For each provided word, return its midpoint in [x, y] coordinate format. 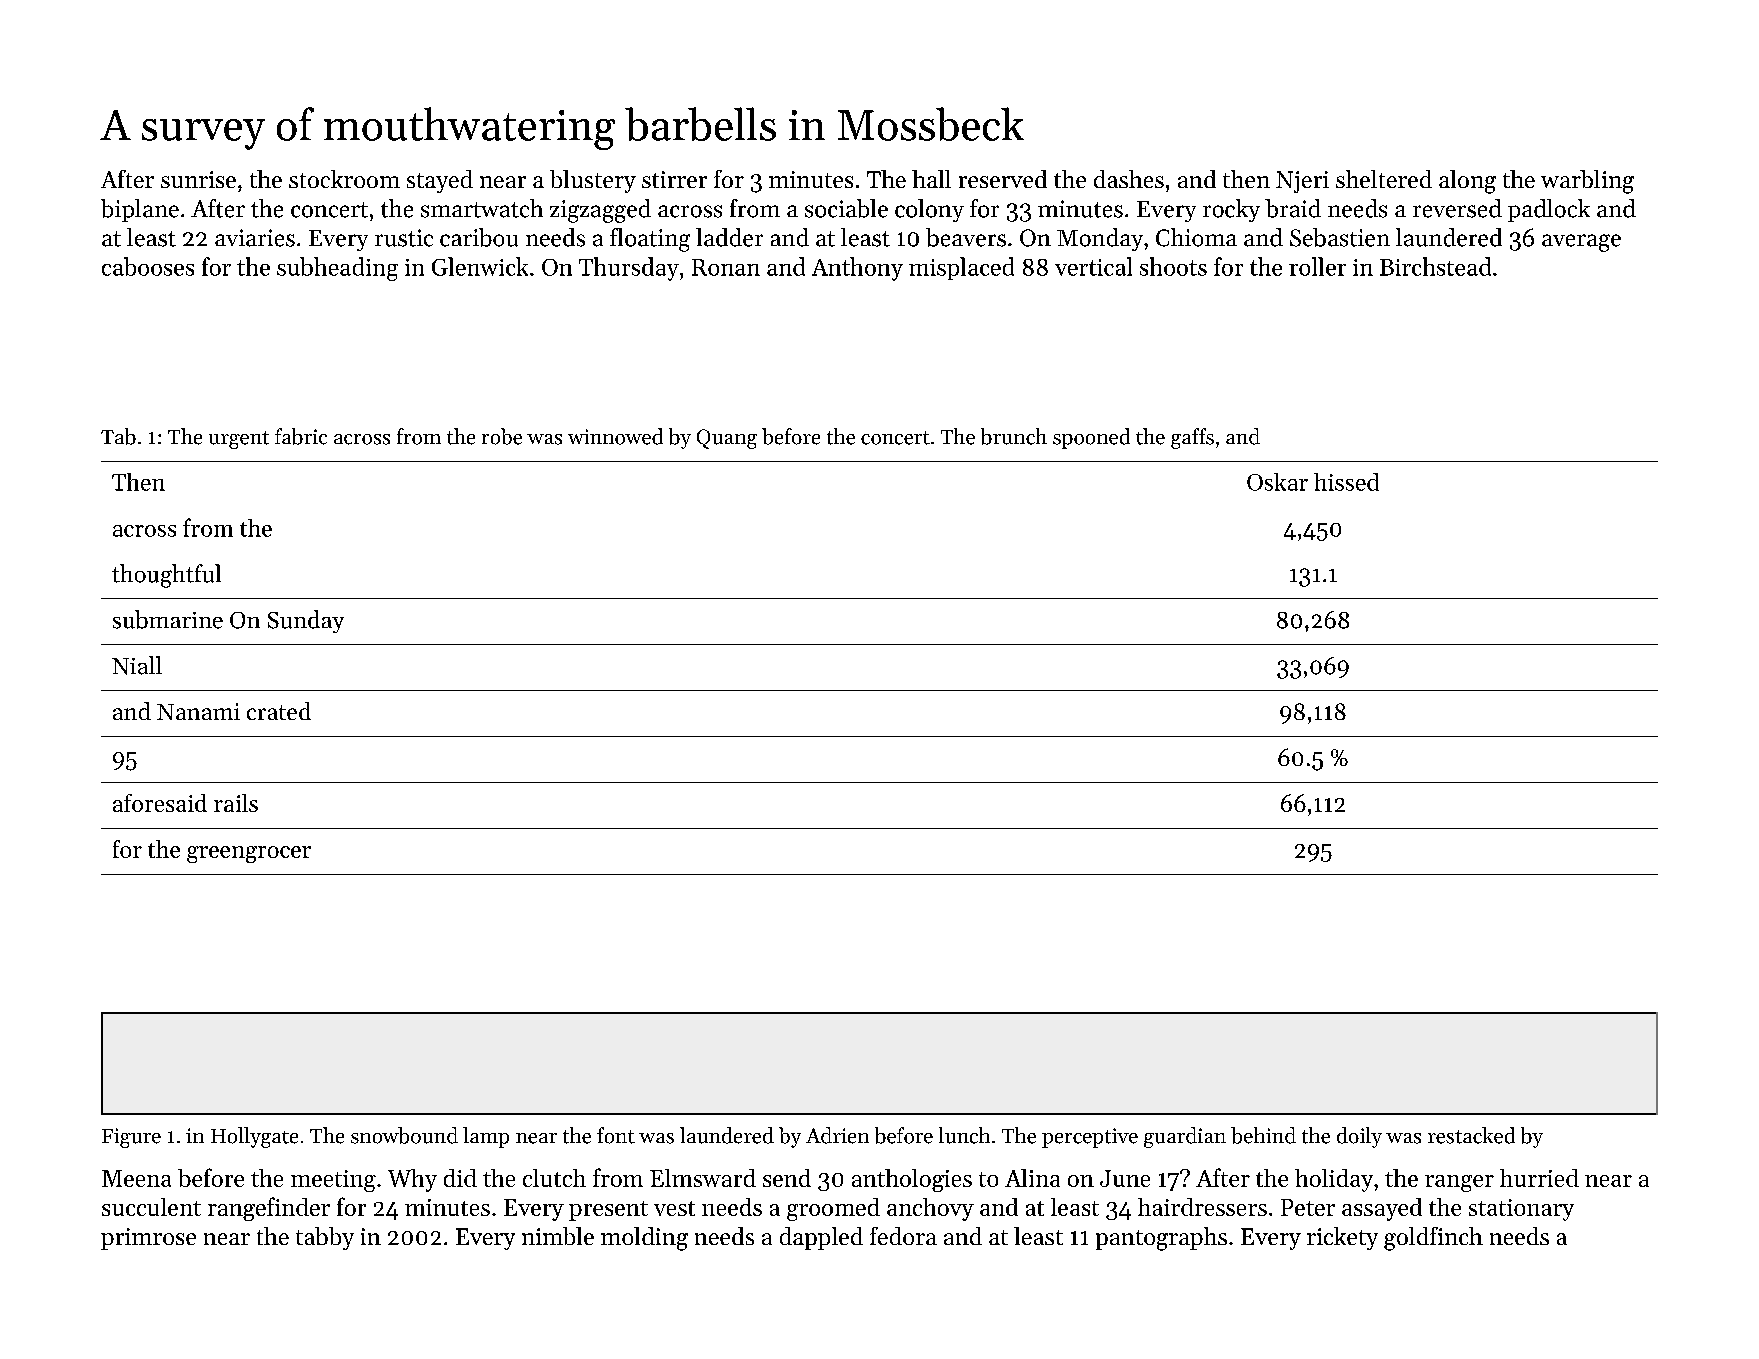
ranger [1459, 1183]
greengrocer [249, 854]
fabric [301, 436]
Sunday [306, 621]
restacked [1471, 1135]
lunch [964, 1135]
